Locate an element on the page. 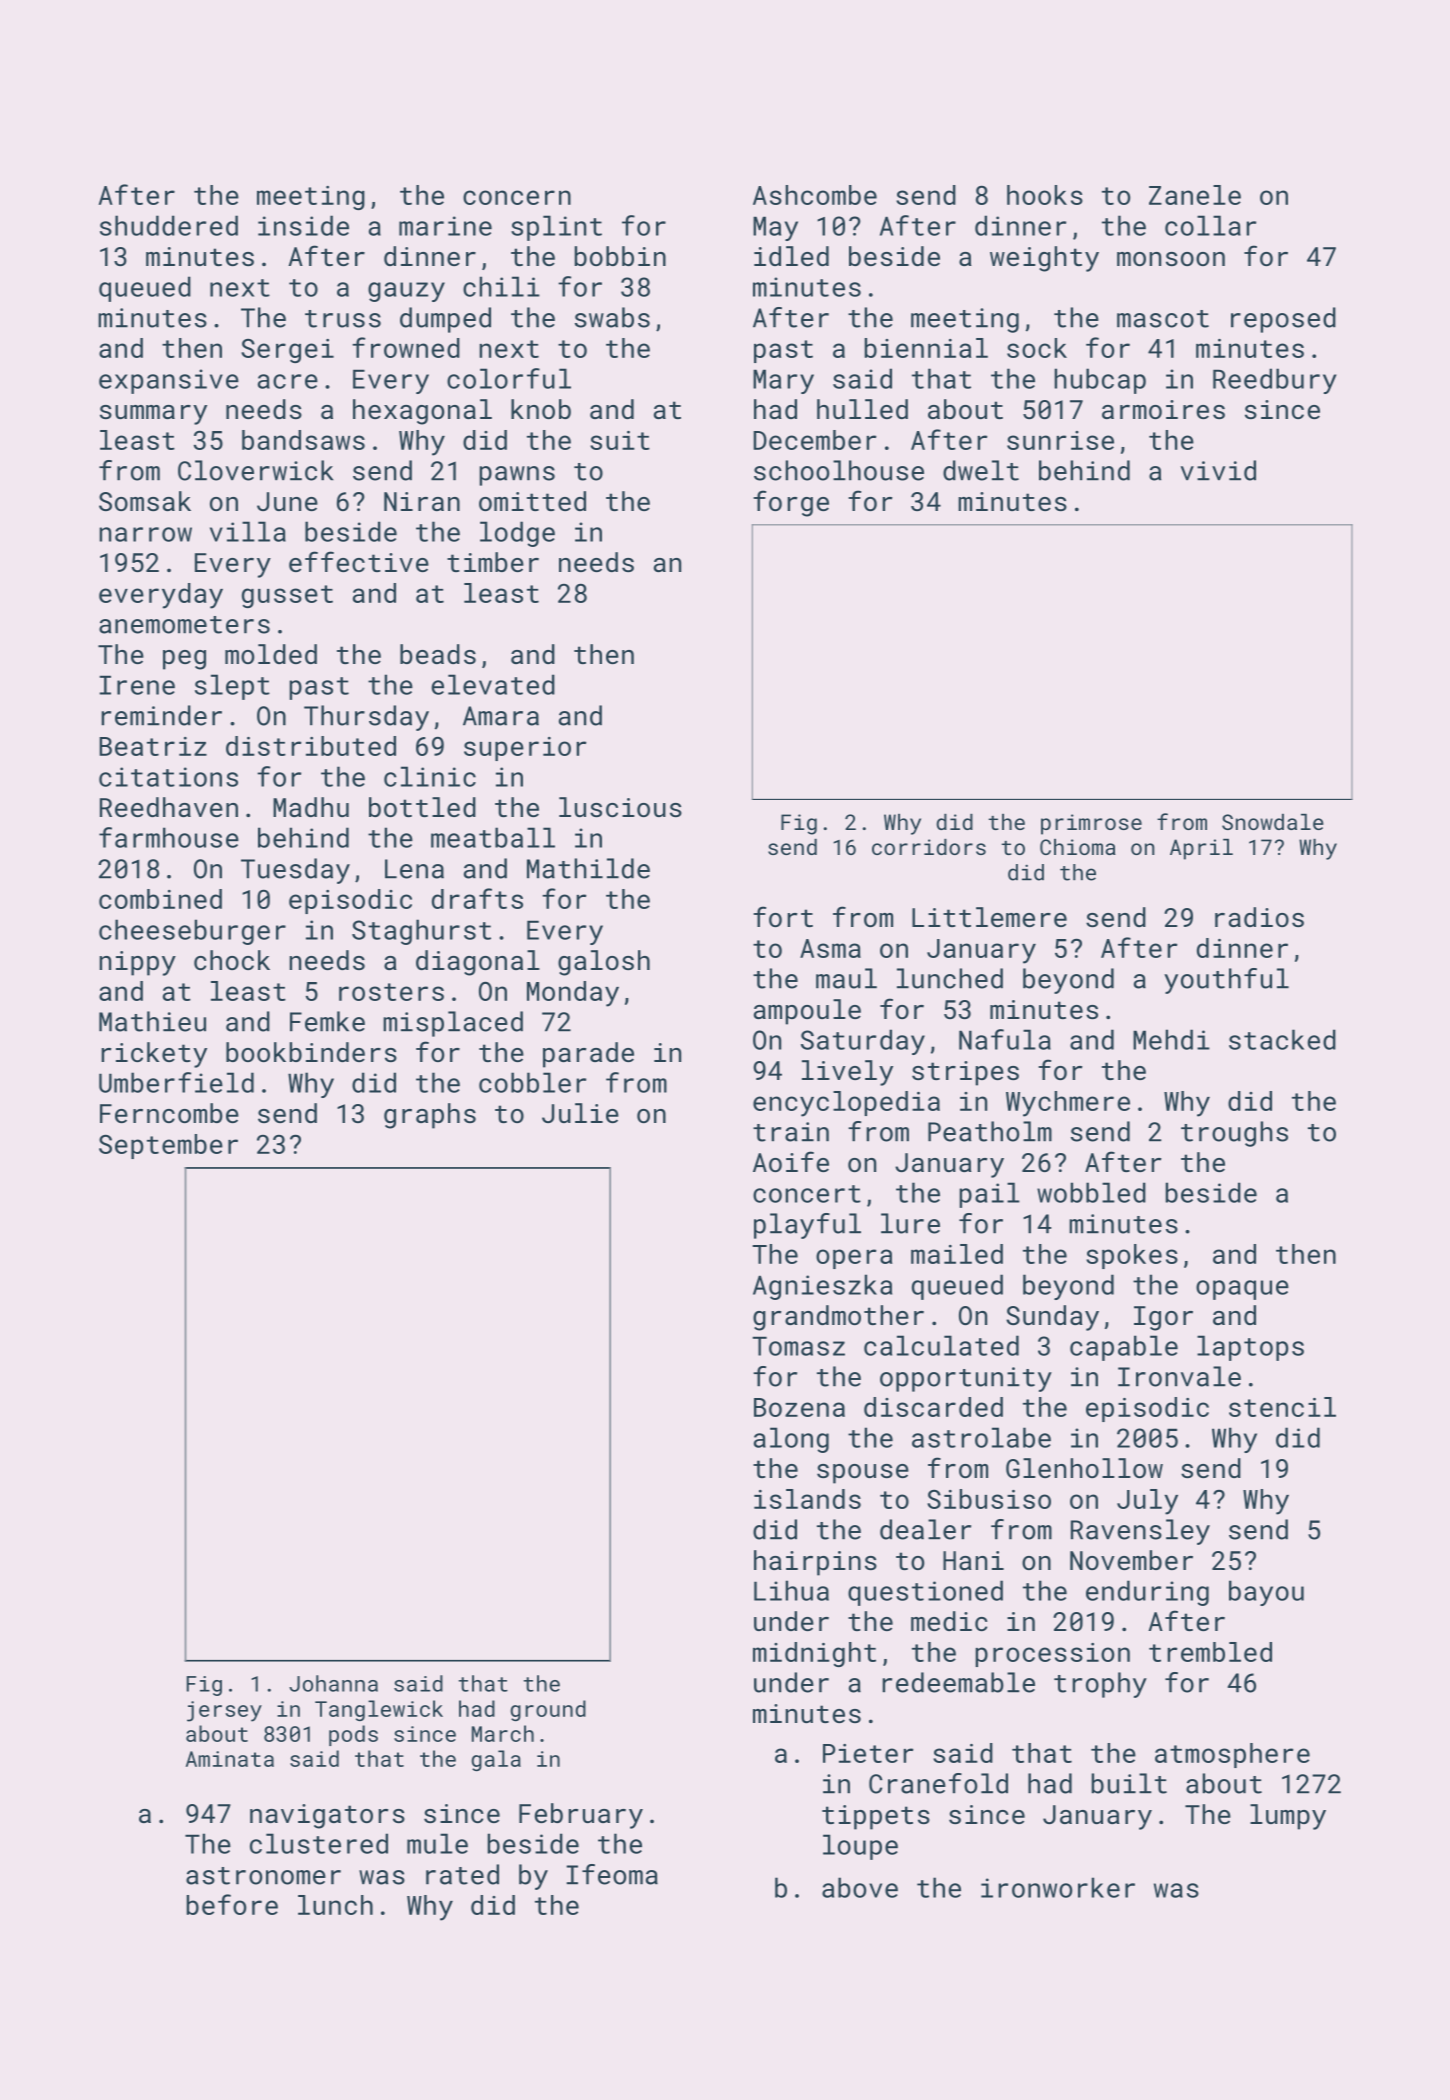 The width and height of the image is (1450, 2100). above is located at coordinates (860, 1887).
